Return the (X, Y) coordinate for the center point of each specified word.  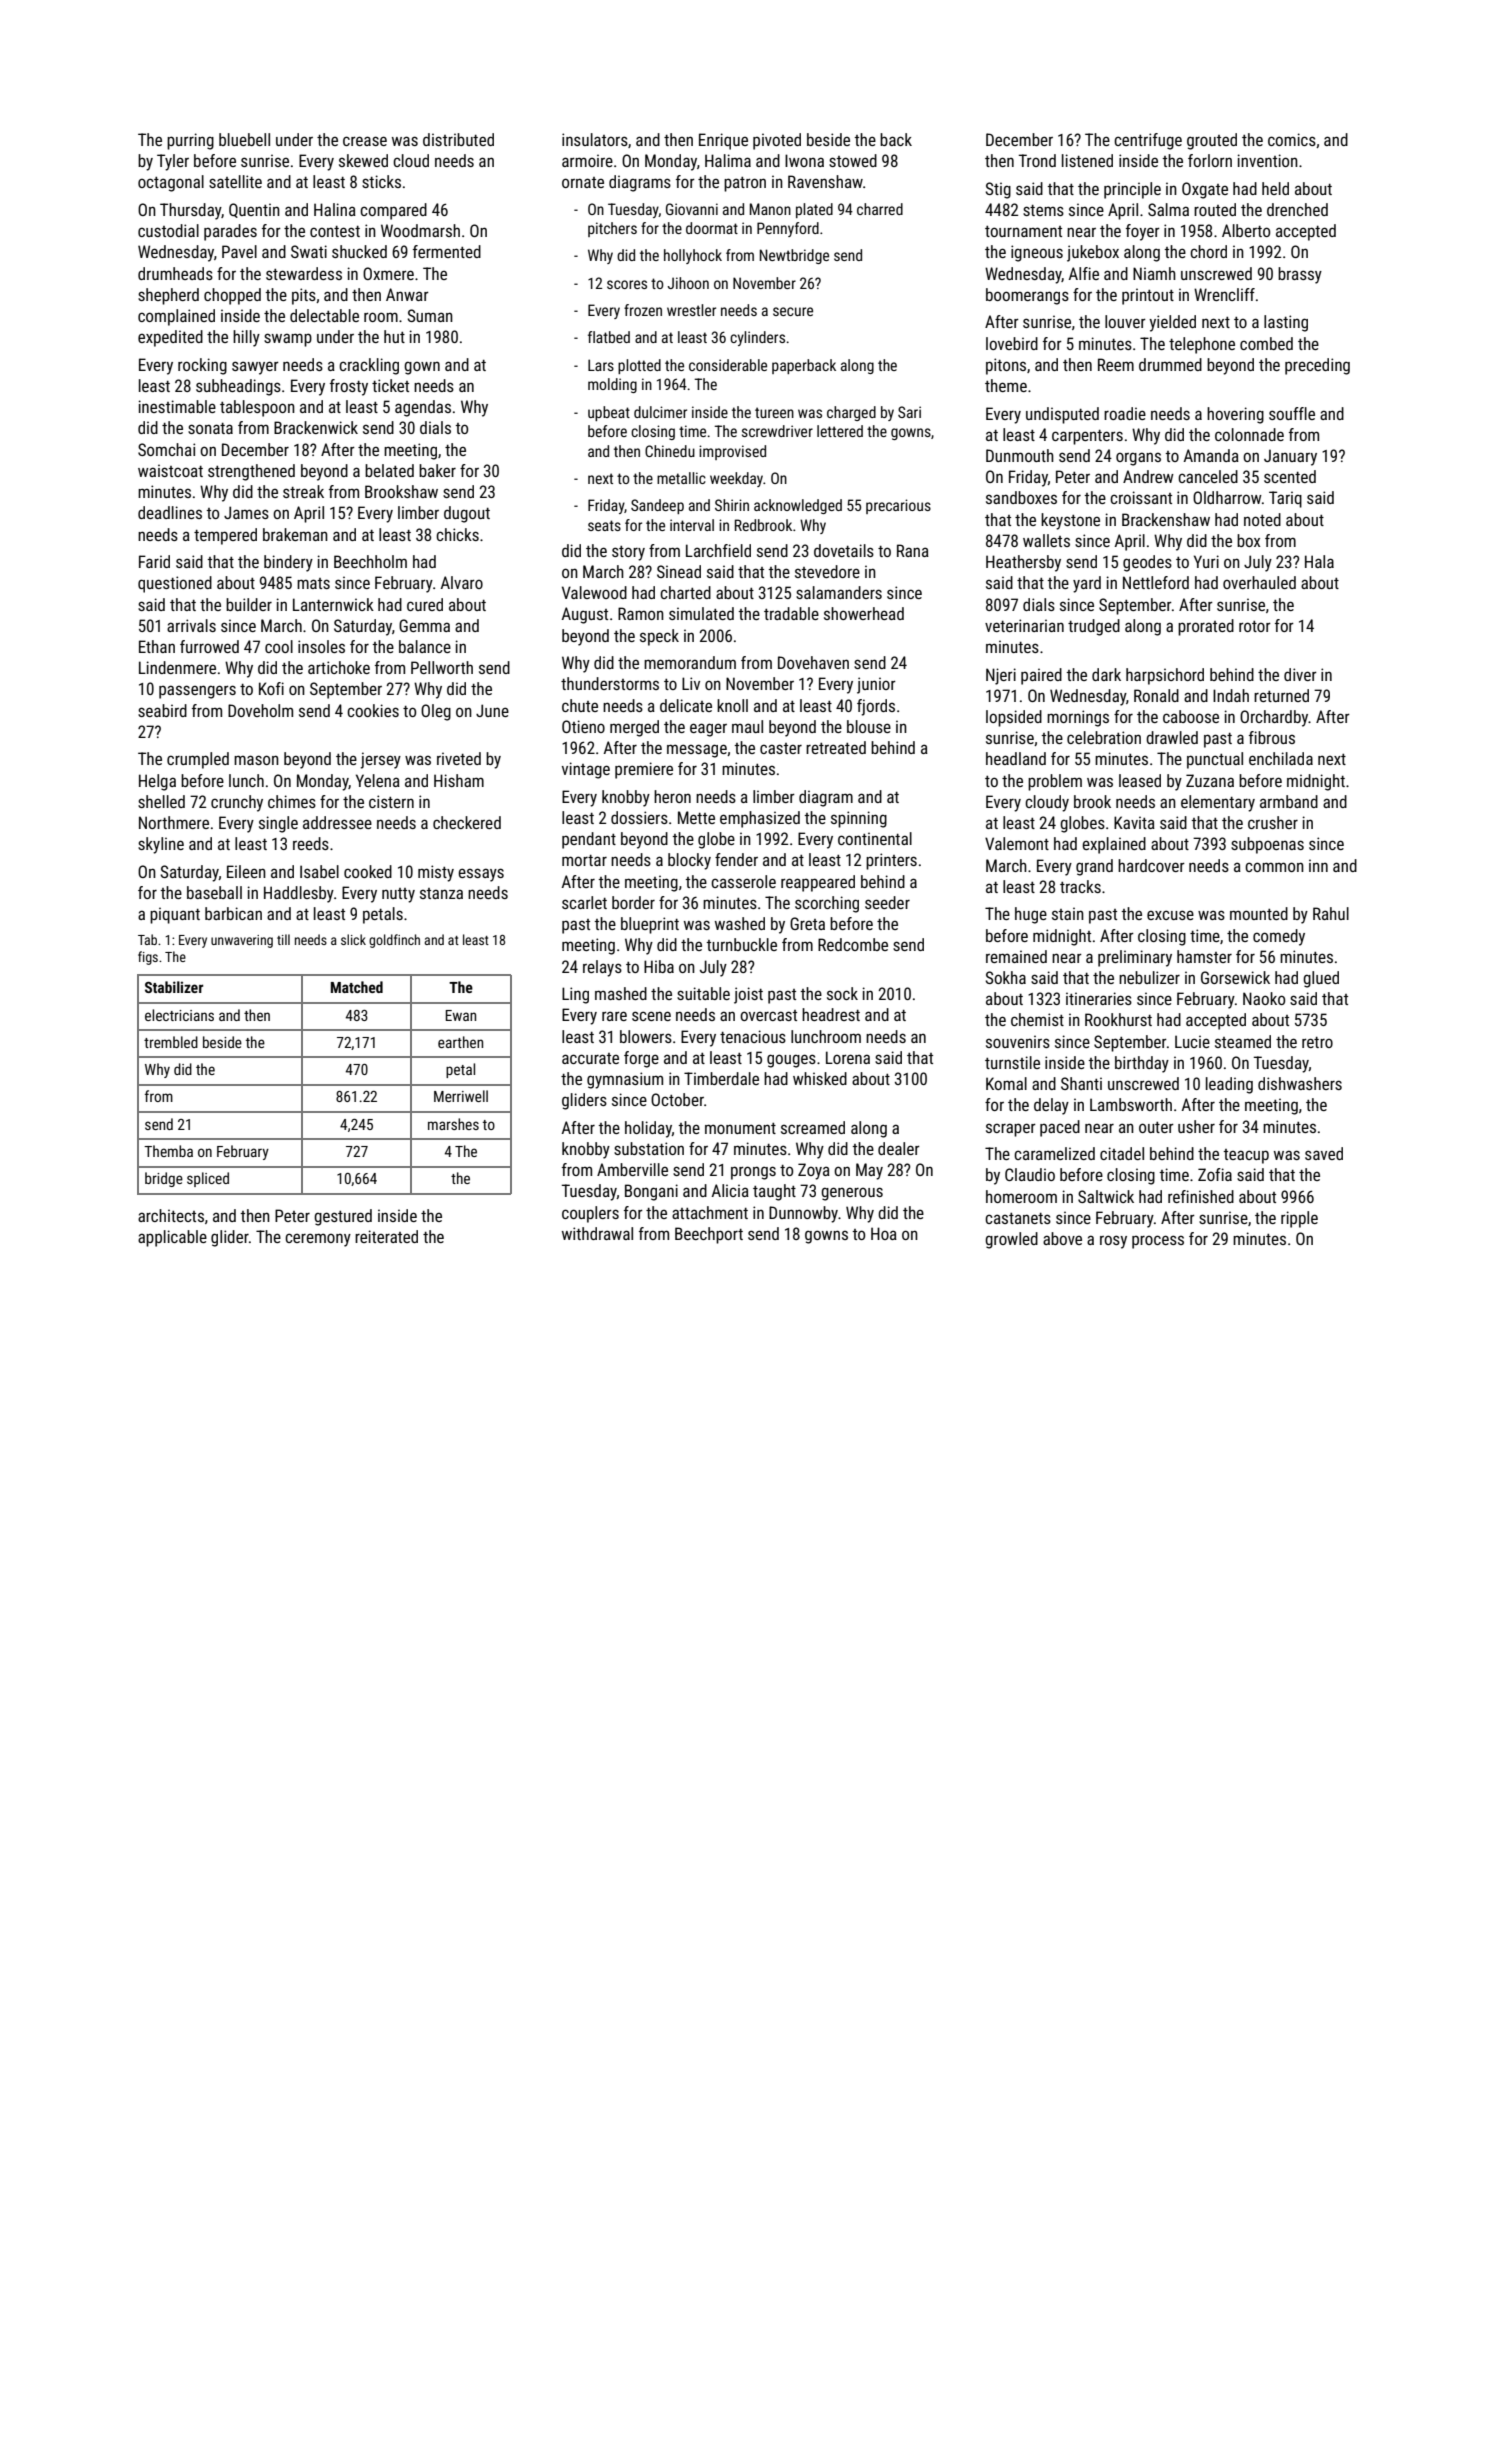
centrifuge (1148, 141)
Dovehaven (813, 662)
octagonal (171, 183)
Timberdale (721, 1078)
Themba (168, 1151)
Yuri (1206, 561)
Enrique (723, 141)
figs (148, 958)
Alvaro (462, 582)
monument (740, 1128)
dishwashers (1300, 1083)
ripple (1299, 1219)
